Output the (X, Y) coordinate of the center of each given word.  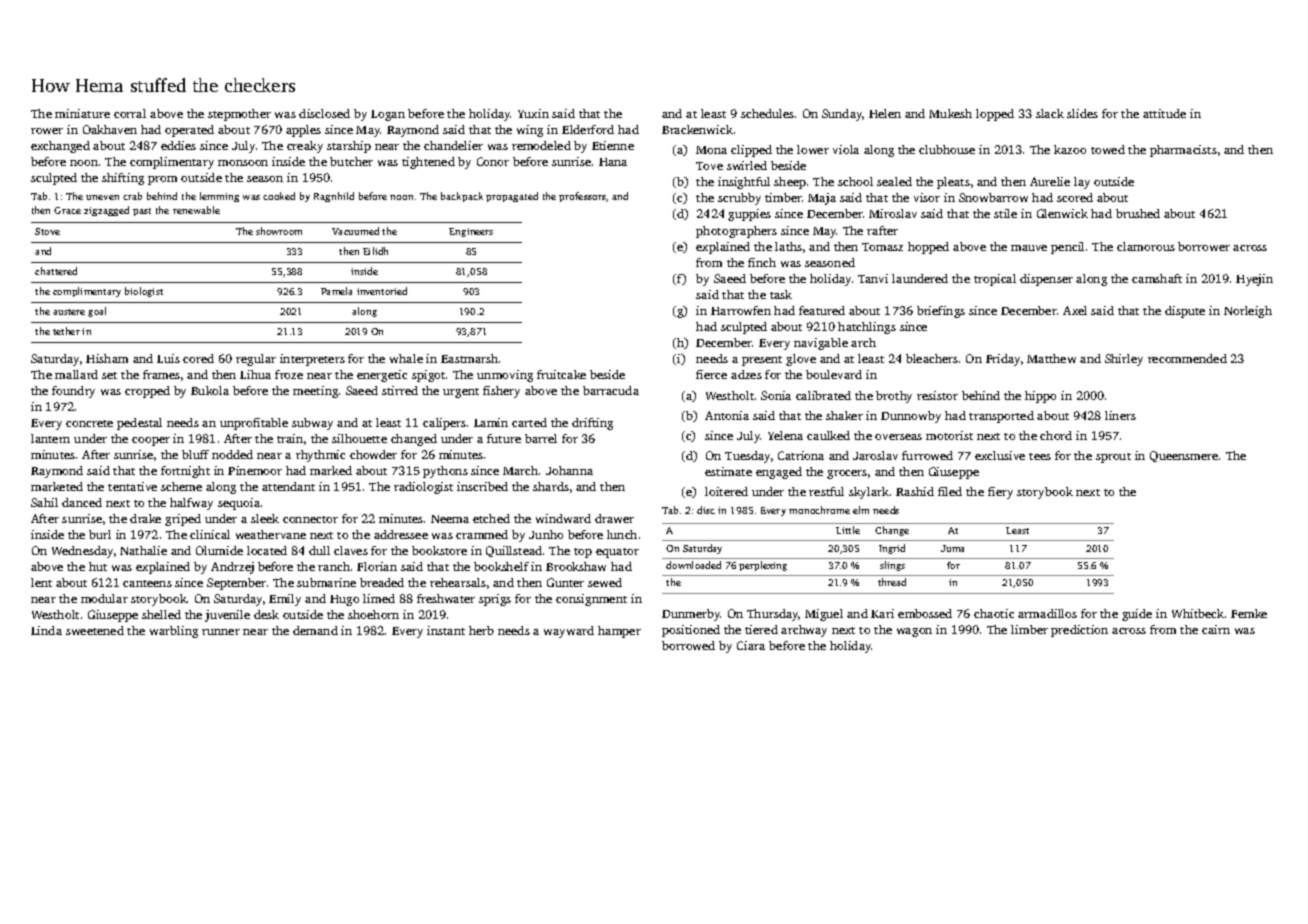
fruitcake (561, 374)
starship (349, 147)
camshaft (1157, 278)
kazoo (1070, 149)
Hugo (344, 600)
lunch (622, 534)
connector (310, 519)
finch (762, 262)
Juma (952, 548)
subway (312, 424)
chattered (56, 271)
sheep (790, 183)
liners (1120, 415)
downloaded (693, 565)
